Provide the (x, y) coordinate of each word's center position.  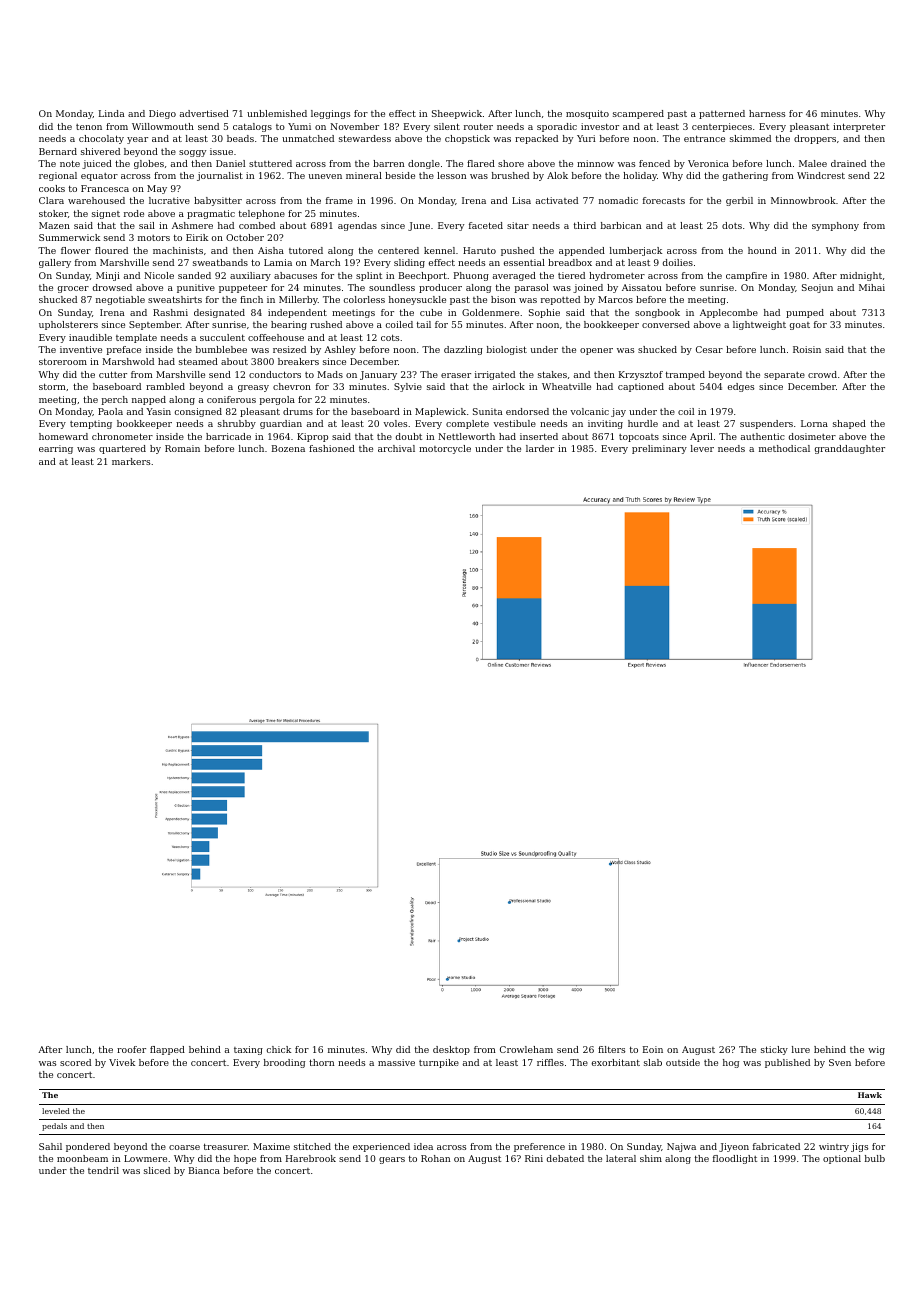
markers (131, 461)
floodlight (735, 1159)
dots (732, 225)
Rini (534, 1158)
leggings (330, 114)
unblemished (277, 113)
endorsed (527, 411)
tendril (103, 1170)
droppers (815, 139)
